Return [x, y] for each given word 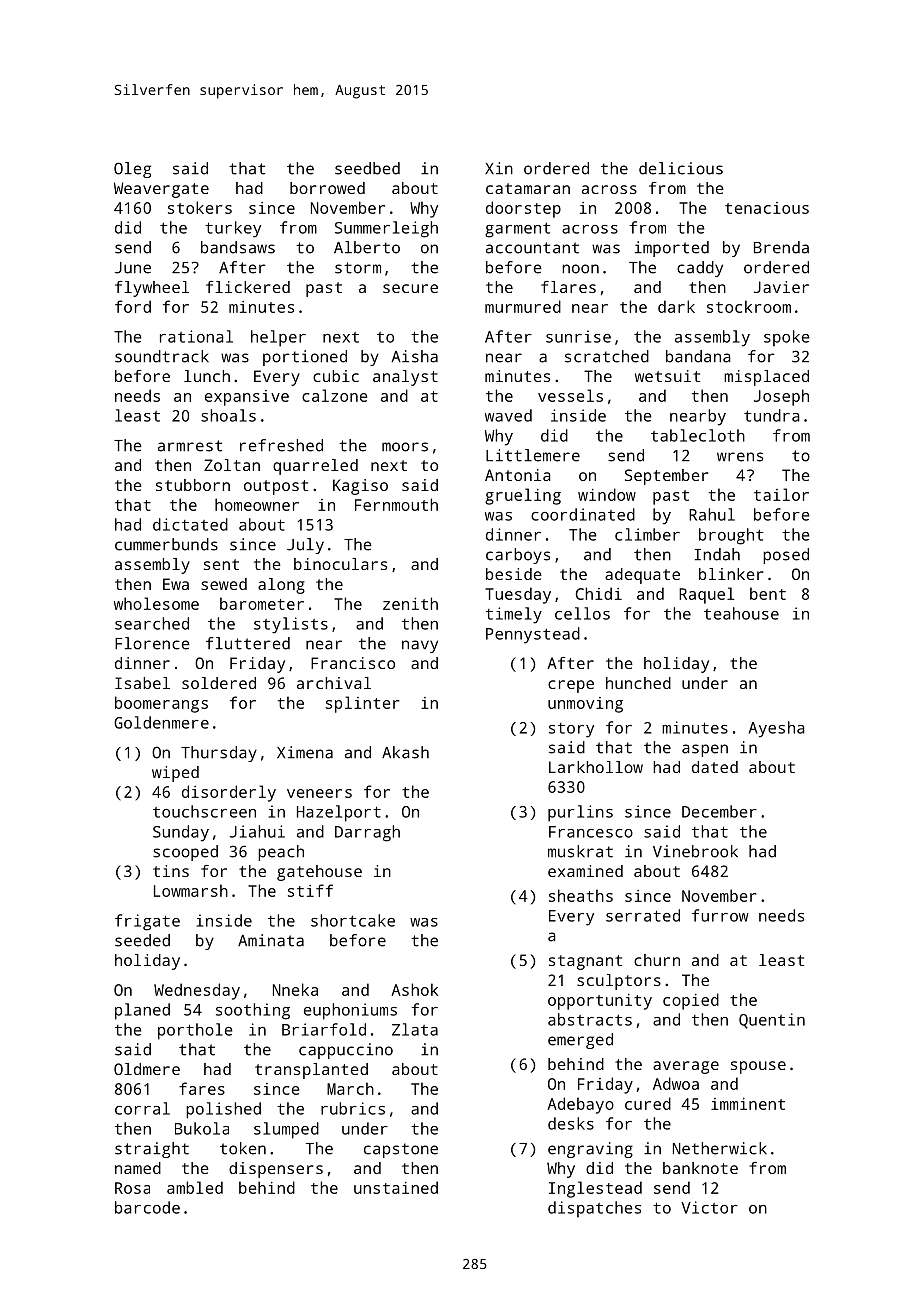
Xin [499, 168]
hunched [638, 683]
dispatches [594, 1209]
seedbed [367, 168]
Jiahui [257, 831]
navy [420, 646]
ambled [195, 1187]
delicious [681, 168]
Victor [709, 1207]
